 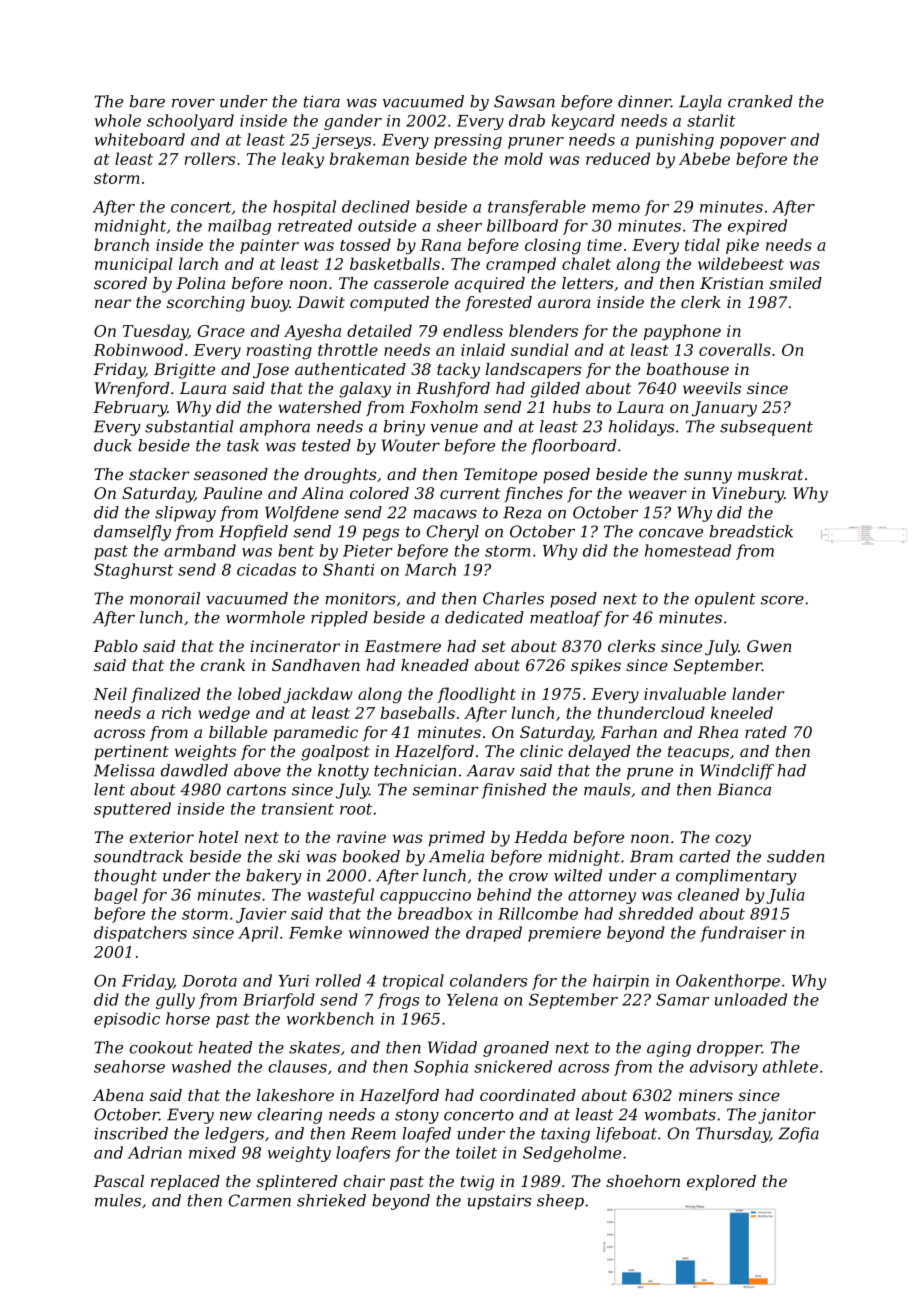 I want to click on Amelia, so click(x=456, y=856).
